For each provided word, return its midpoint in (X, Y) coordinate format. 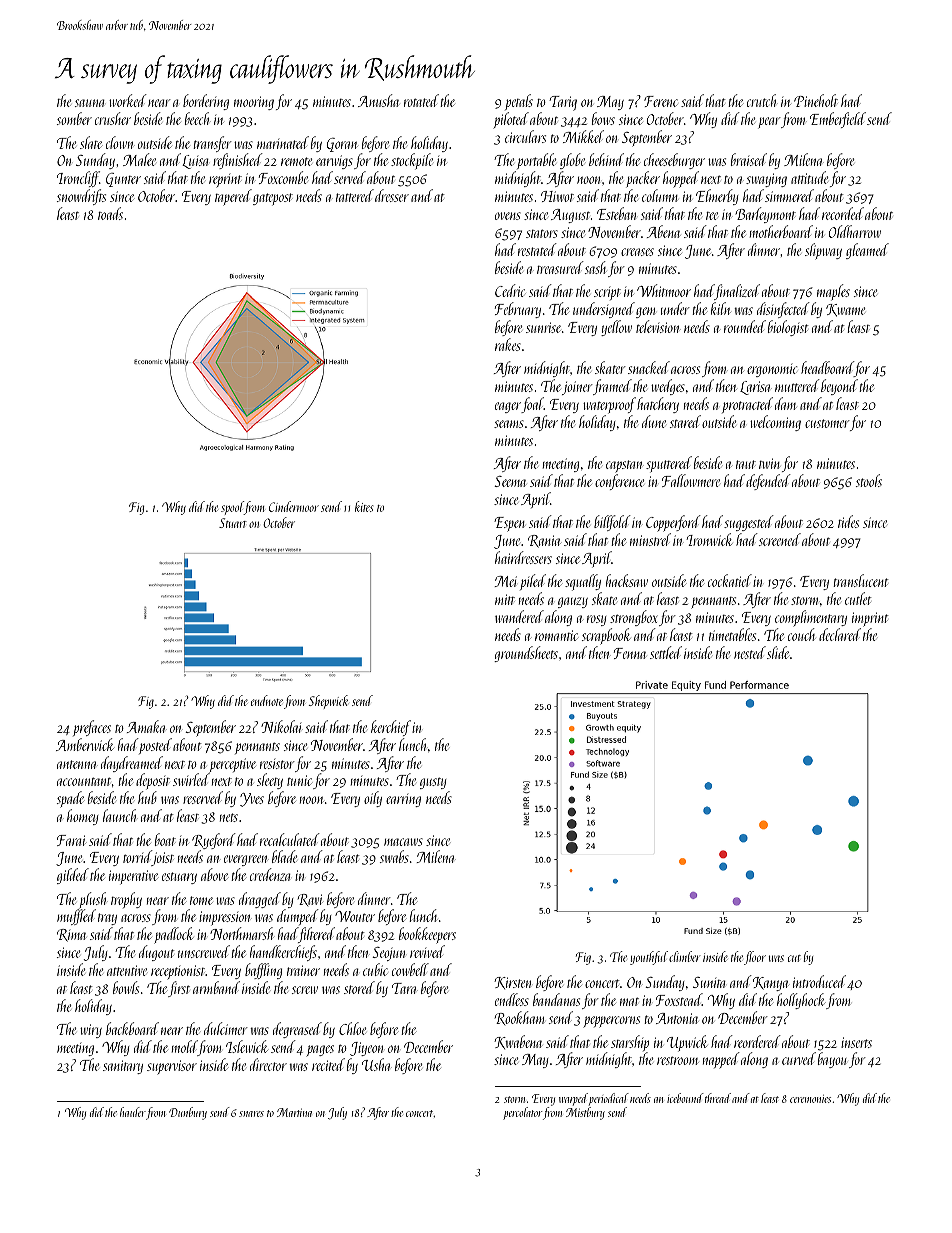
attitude (809, 177)
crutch (761, 100)
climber (684, 956)
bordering (206, 102)
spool (232, 508)
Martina (294, 1112)
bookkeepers (427, 935)
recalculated (290, 839)
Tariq (563, 103)
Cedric (510, 290)
